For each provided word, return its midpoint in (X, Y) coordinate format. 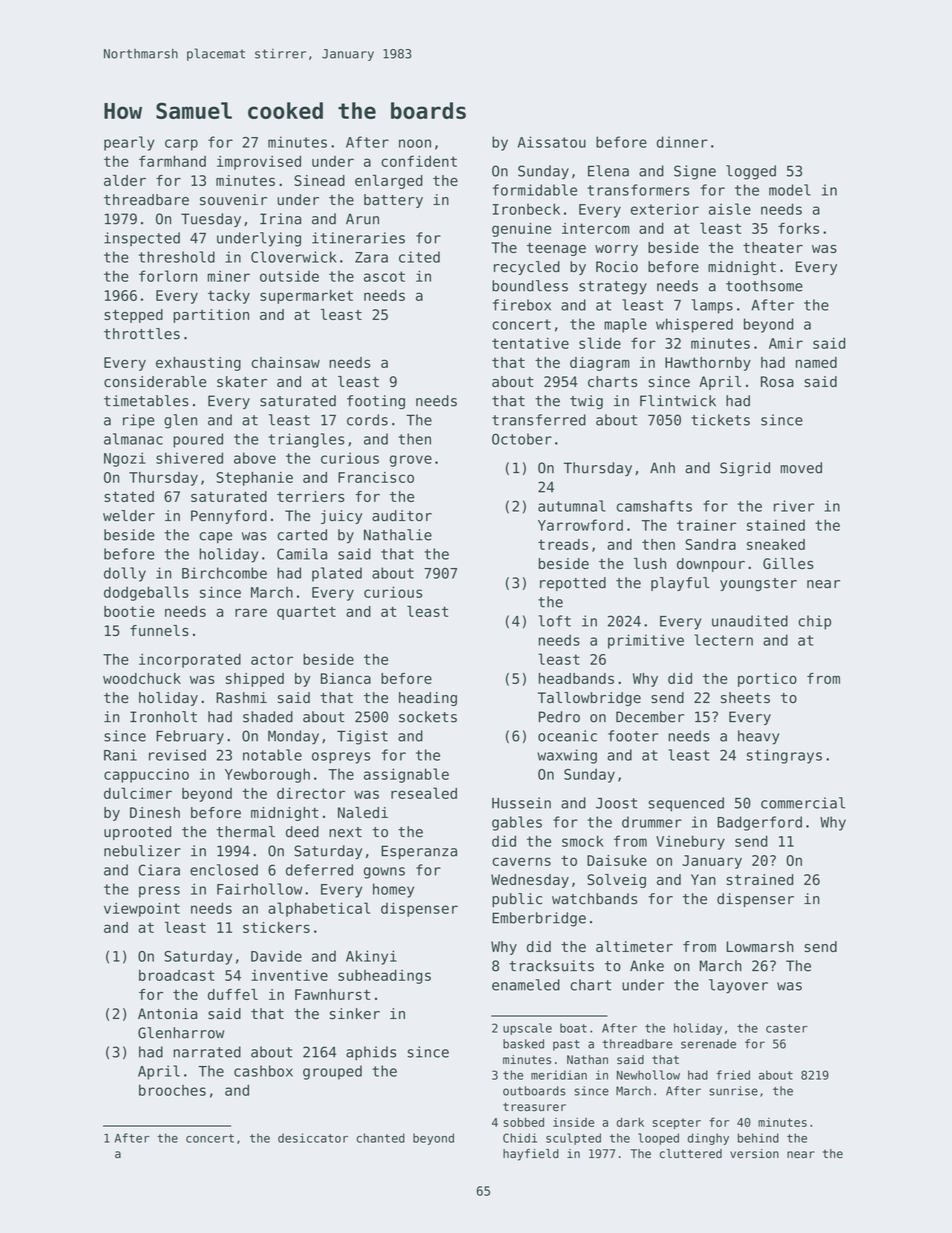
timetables (146, 401)
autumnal (572, 506)
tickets (720, 420)
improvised (259, 163)
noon (415, 143)
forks (798, 228)
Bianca (346, 678)
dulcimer (138, 793)
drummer (652, 822)
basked (523, 1044)
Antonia (167, 1014)
